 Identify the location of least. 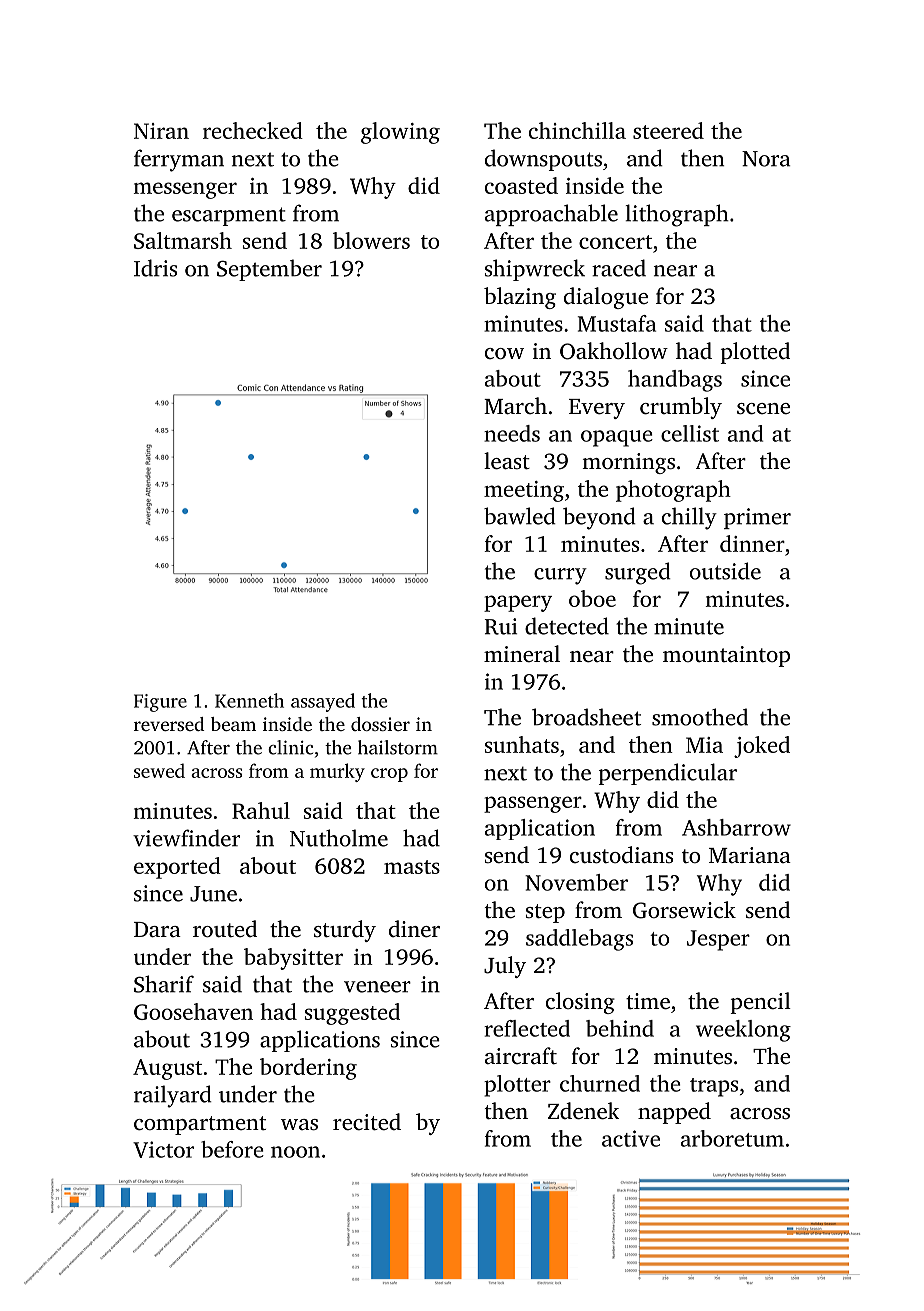
(507, 461).
